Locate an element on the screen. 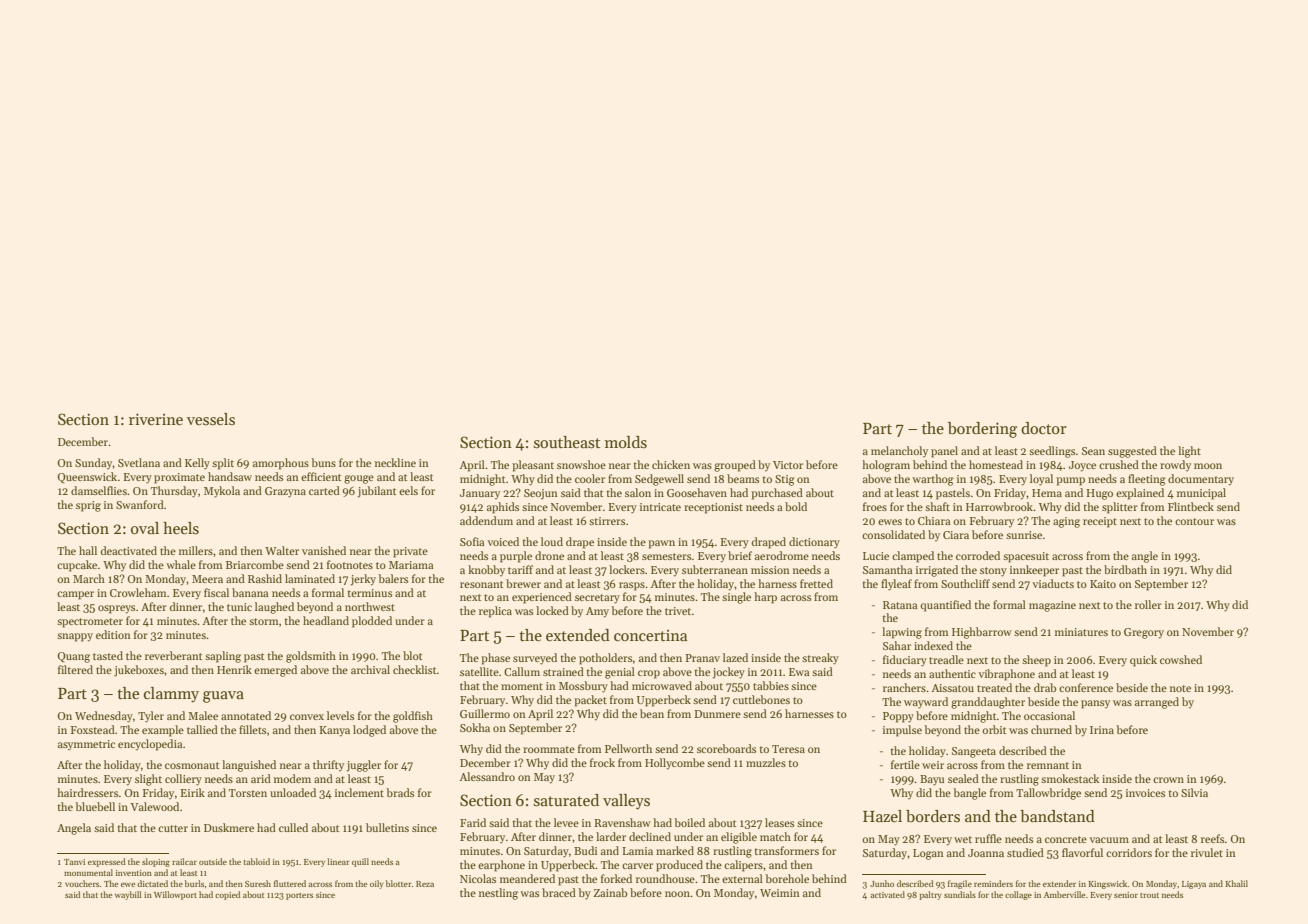 The width and height of the screenshot is (1308, 924). rasps is located at coordinates (632, 586).
